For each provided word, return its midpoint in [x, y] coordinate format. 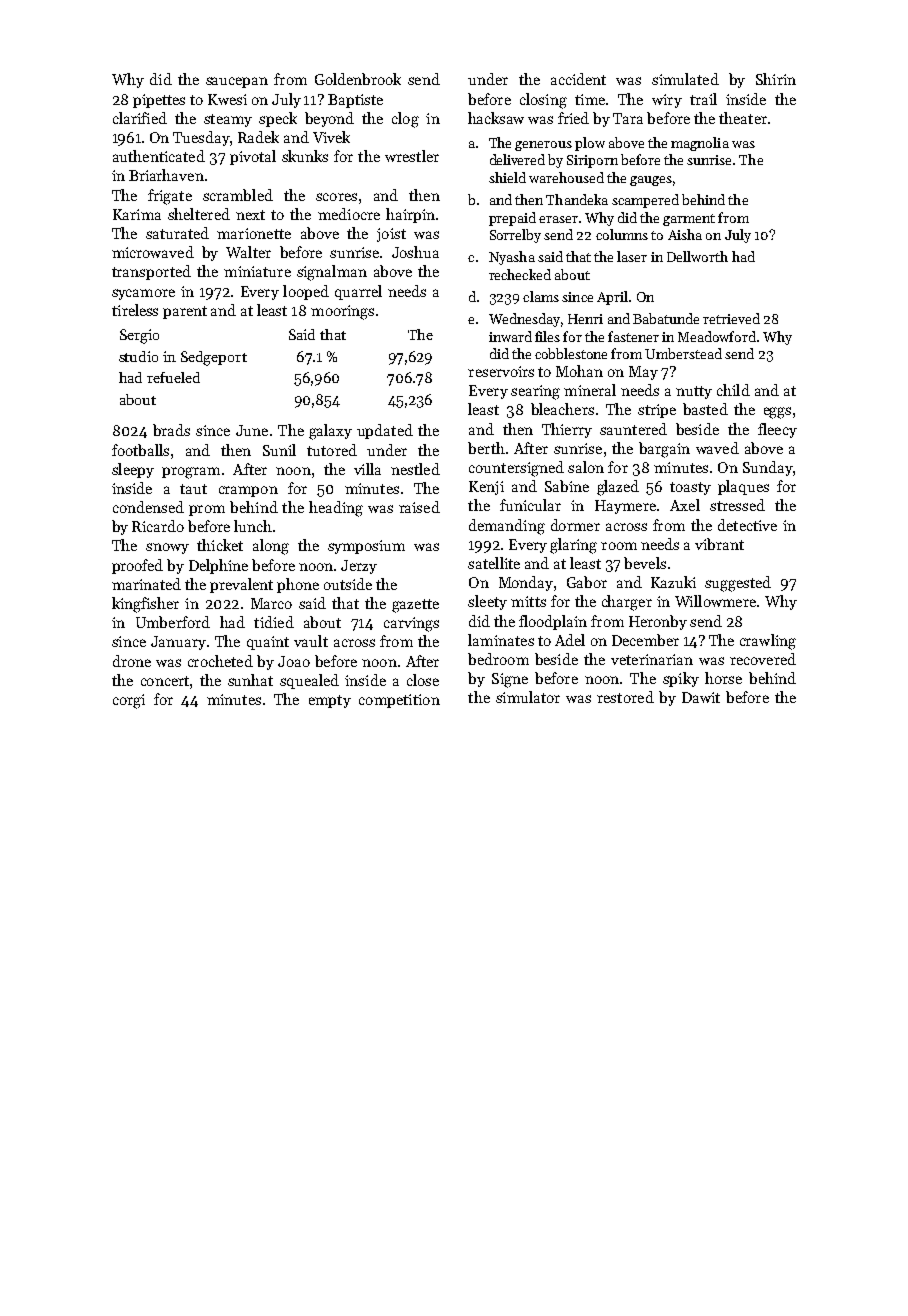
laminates [501, 640]
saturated [177, 233]
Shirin [776, 79]
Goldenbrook [358, 79]
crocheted [220, 661]
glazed [618, 488]
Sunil [279, 450]
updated [385, 431]
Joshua [415, 252]
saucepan [237, 82]
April [612, 298]
